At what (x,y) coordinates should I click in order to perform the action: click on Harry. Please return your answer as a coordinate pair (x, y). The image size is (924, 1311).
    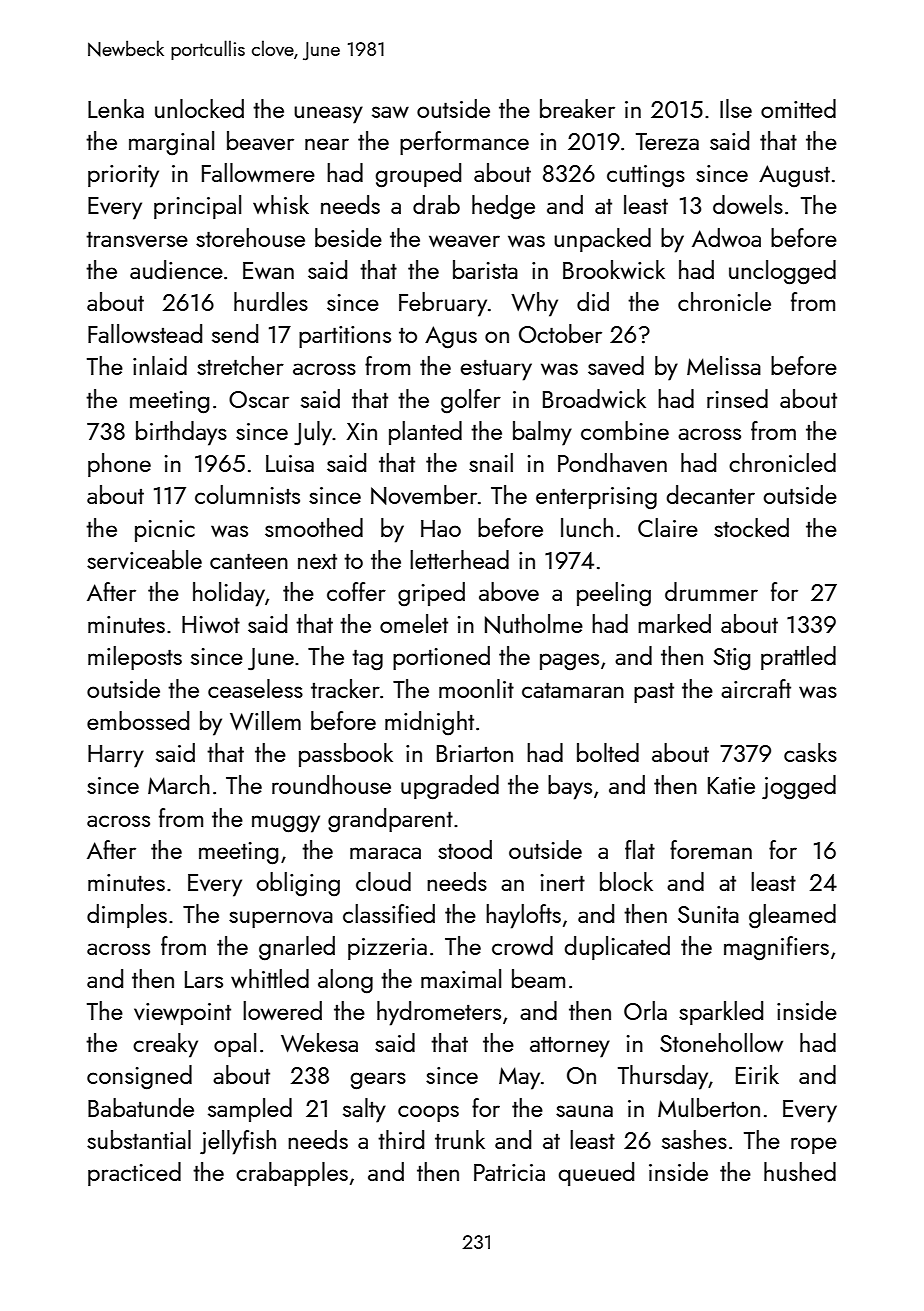
    Looking at the image, I should click on (116, 756).
